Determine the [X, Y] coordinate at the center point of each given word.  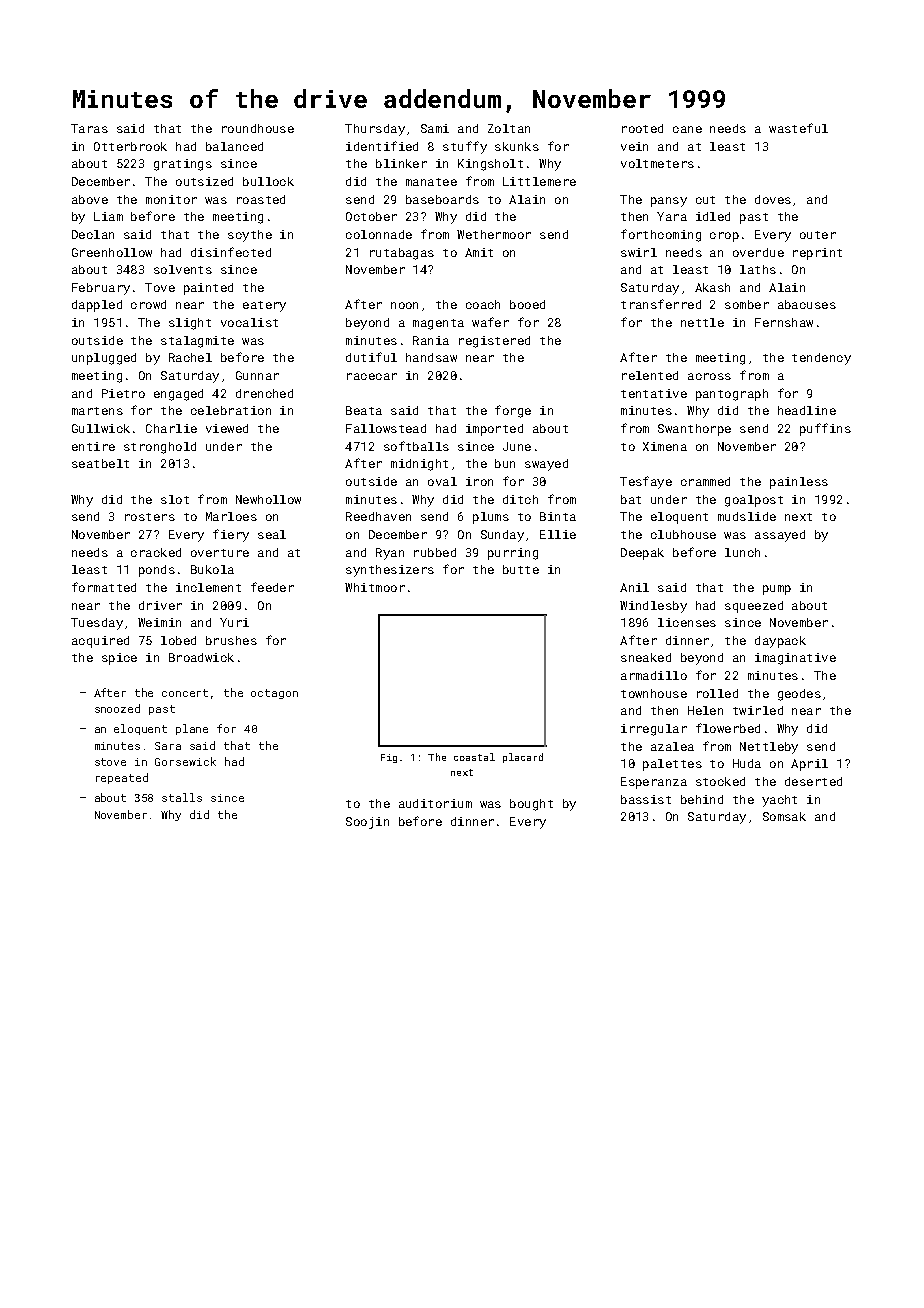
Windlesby [653, 607]
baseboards [442, 199]
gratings [183, 165]
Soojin [367, 823]
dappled [97, 306]
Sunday [502, 536]
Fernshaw [784, 322]
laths [758, 269]
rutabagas [402, 254]
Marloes [231, 516]
